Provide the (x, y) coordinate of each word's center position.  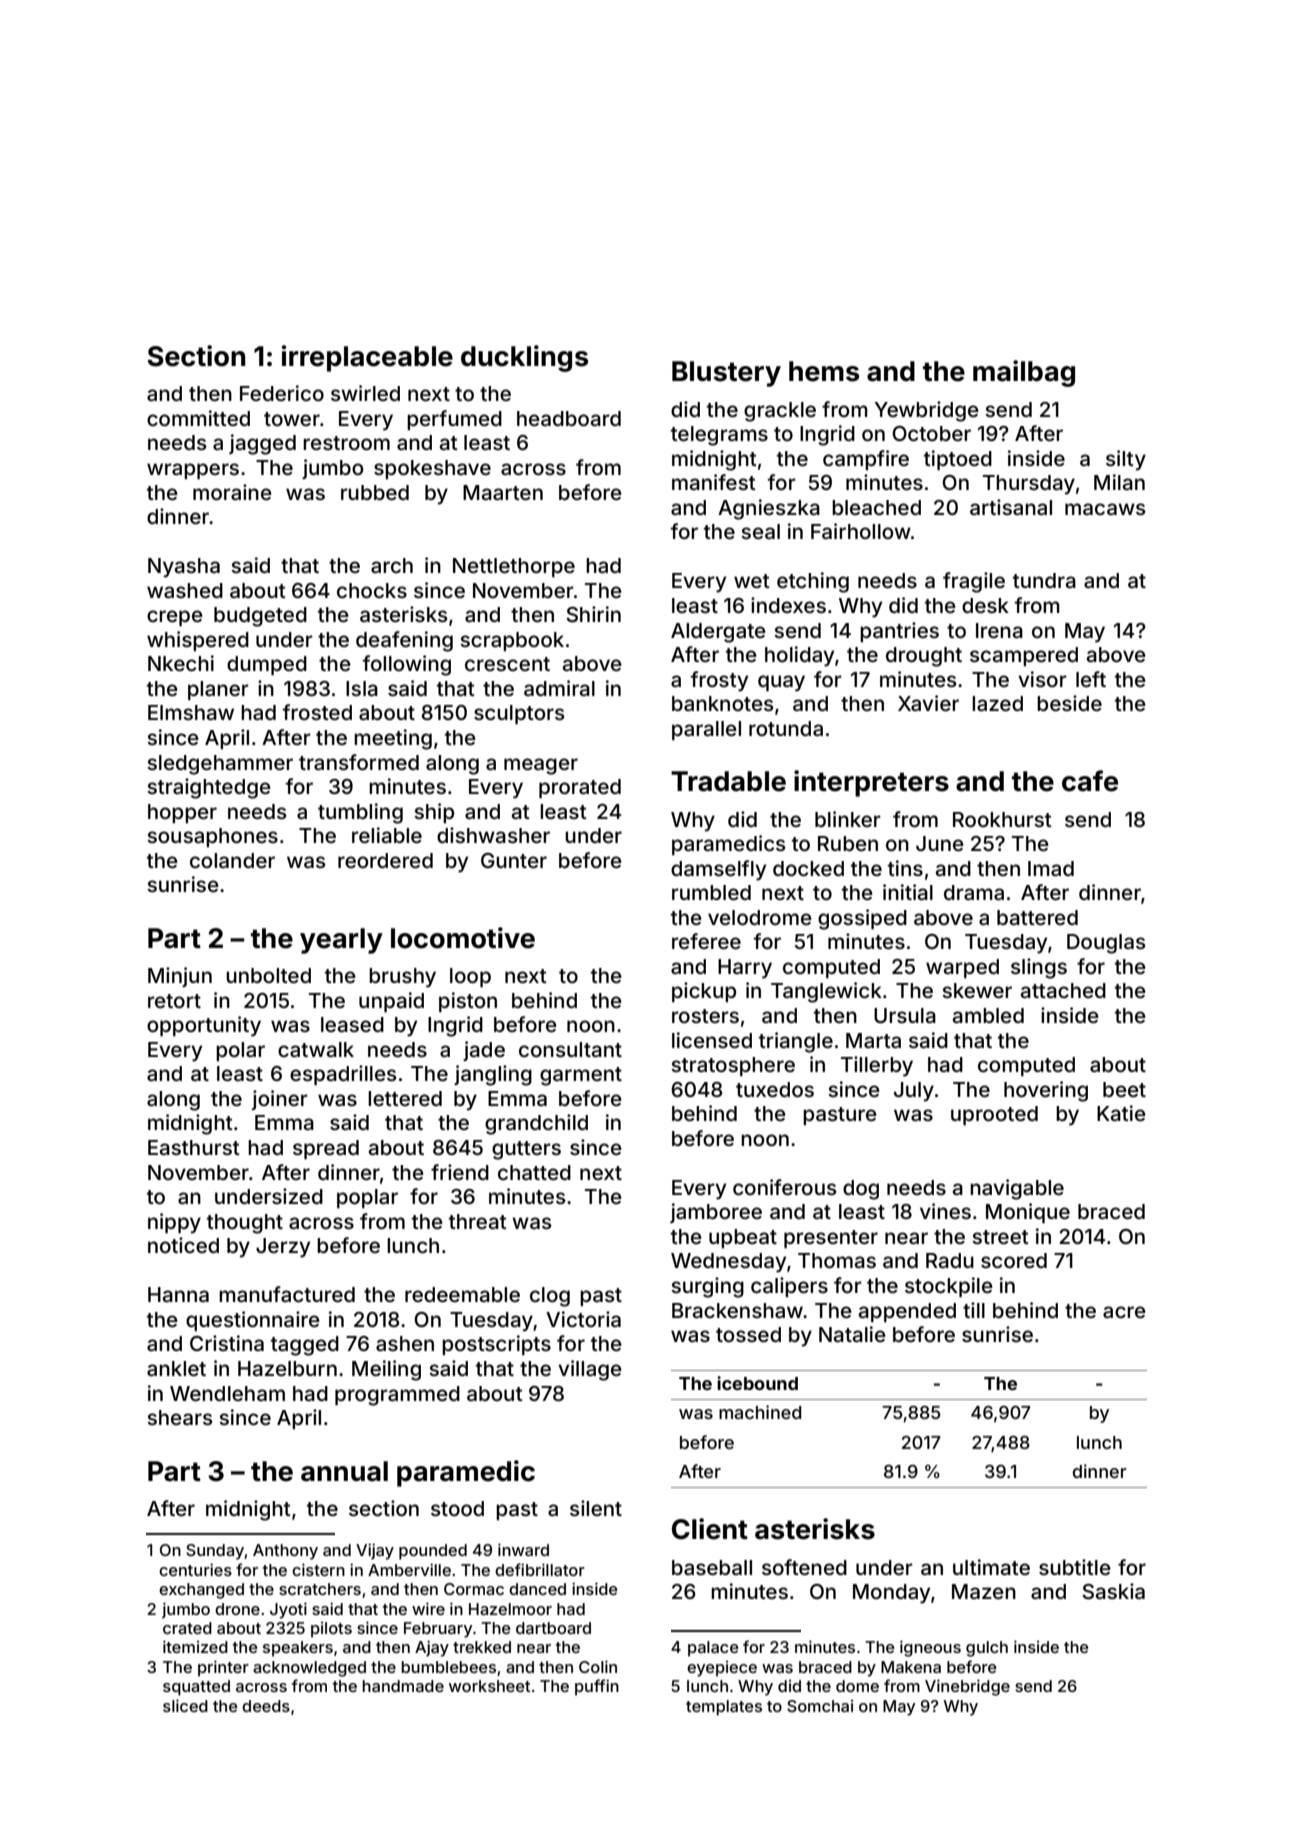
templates (724, 1708)
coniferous (784, 1187)
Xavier (928, 703)
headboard (569, 418)
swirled (365, 393)
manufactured (287, 1294)
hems (824, 371)
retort (174, 1001)
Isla (362, 688)
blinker (848, 819)
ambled (988, 1015)
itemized (195, 1646)
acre (1124, 1312)
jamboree (716, 1213)
